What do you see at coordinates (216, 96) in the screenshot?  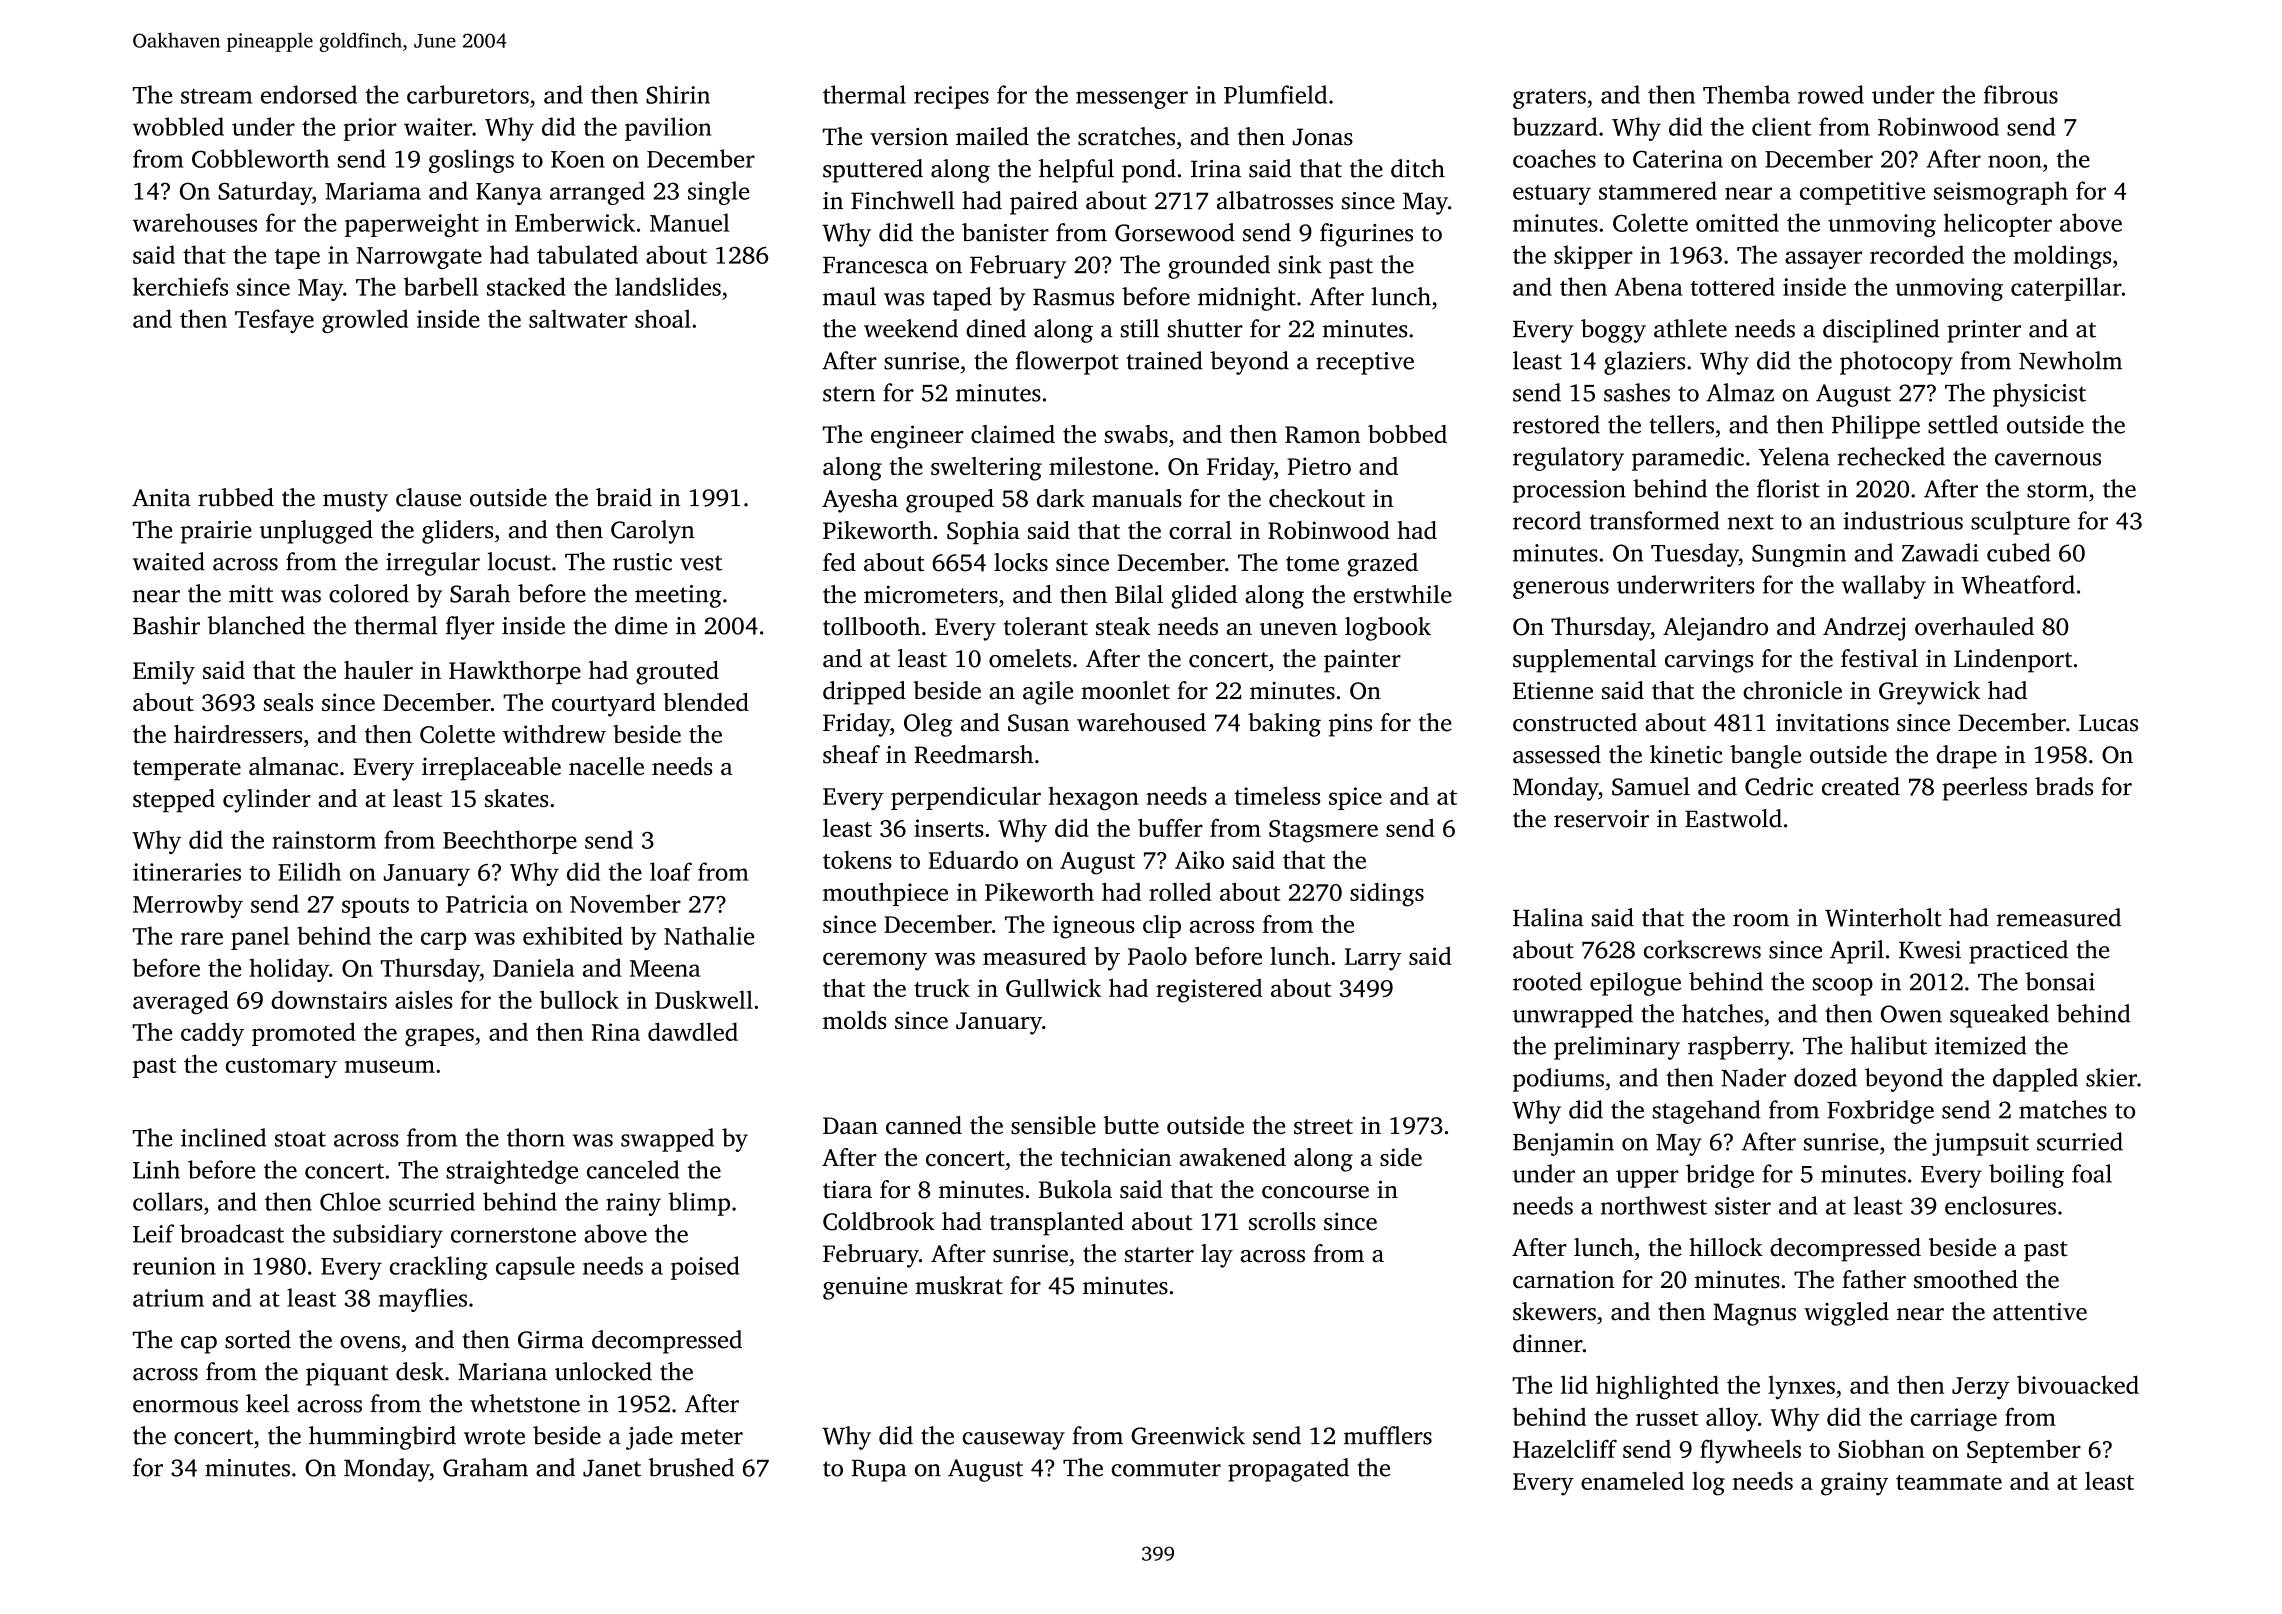 I see `stream` at bounding box center [216, 96].
